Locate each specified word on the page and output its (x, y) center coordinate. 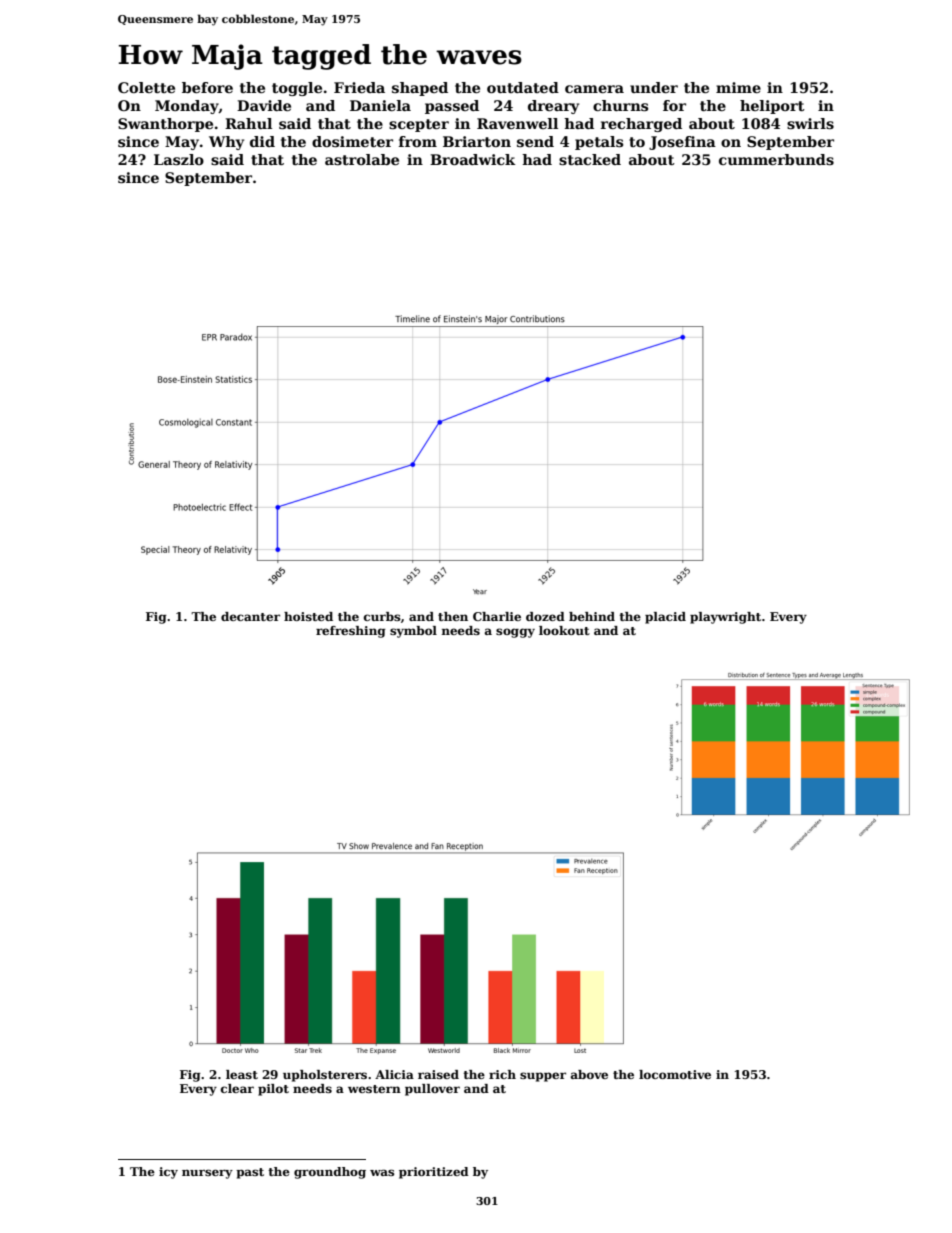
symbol (413, 632)
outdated (523, 87)
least (242, 1074)
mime (738, 87)
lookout (564, 630)
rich (502, 1074)
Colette (146, 87)
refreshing (351, 632)
